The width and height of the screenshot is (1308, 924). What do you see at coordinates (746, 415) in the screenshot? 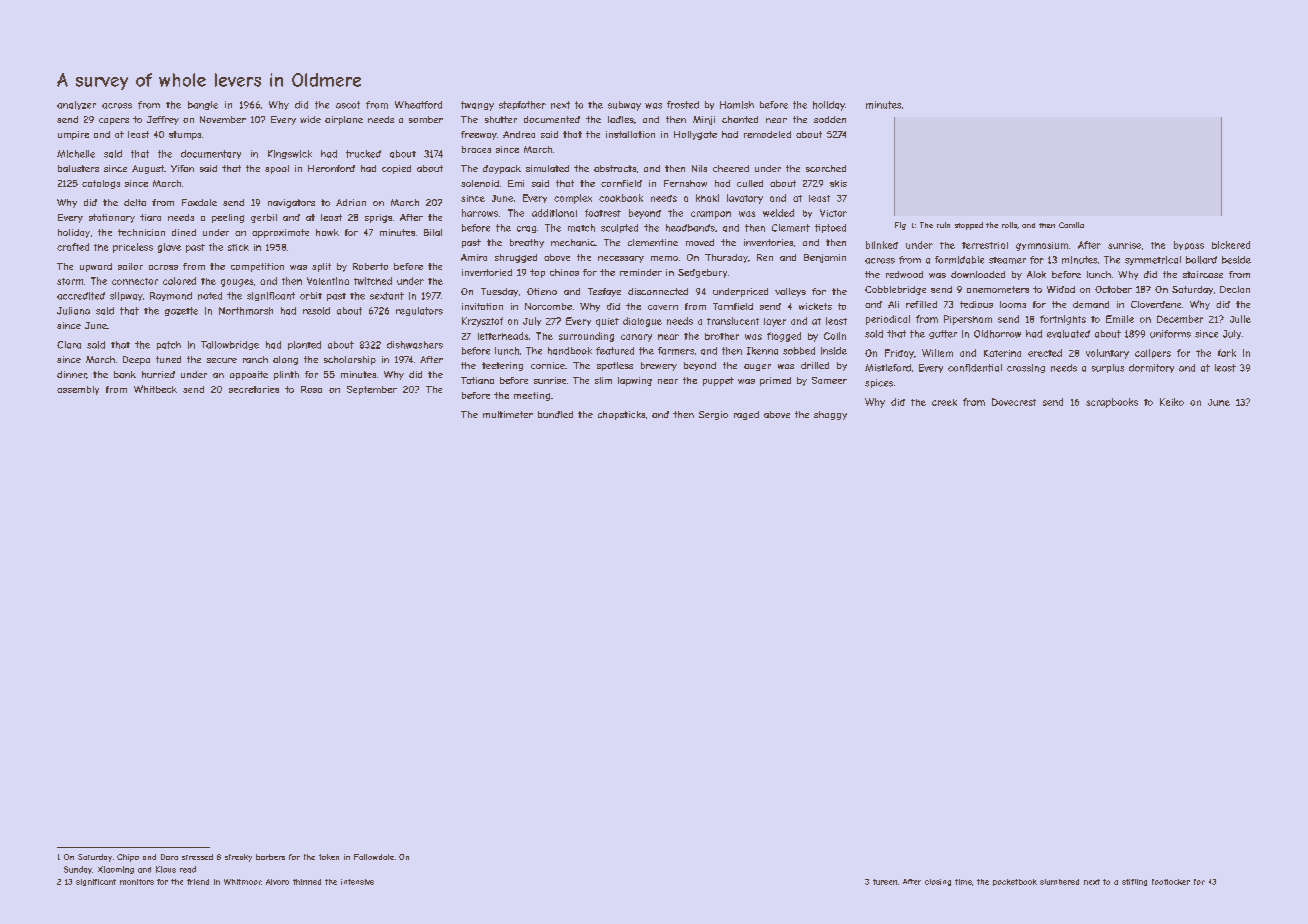
I see `raged` at bounding box center [746, 415].
